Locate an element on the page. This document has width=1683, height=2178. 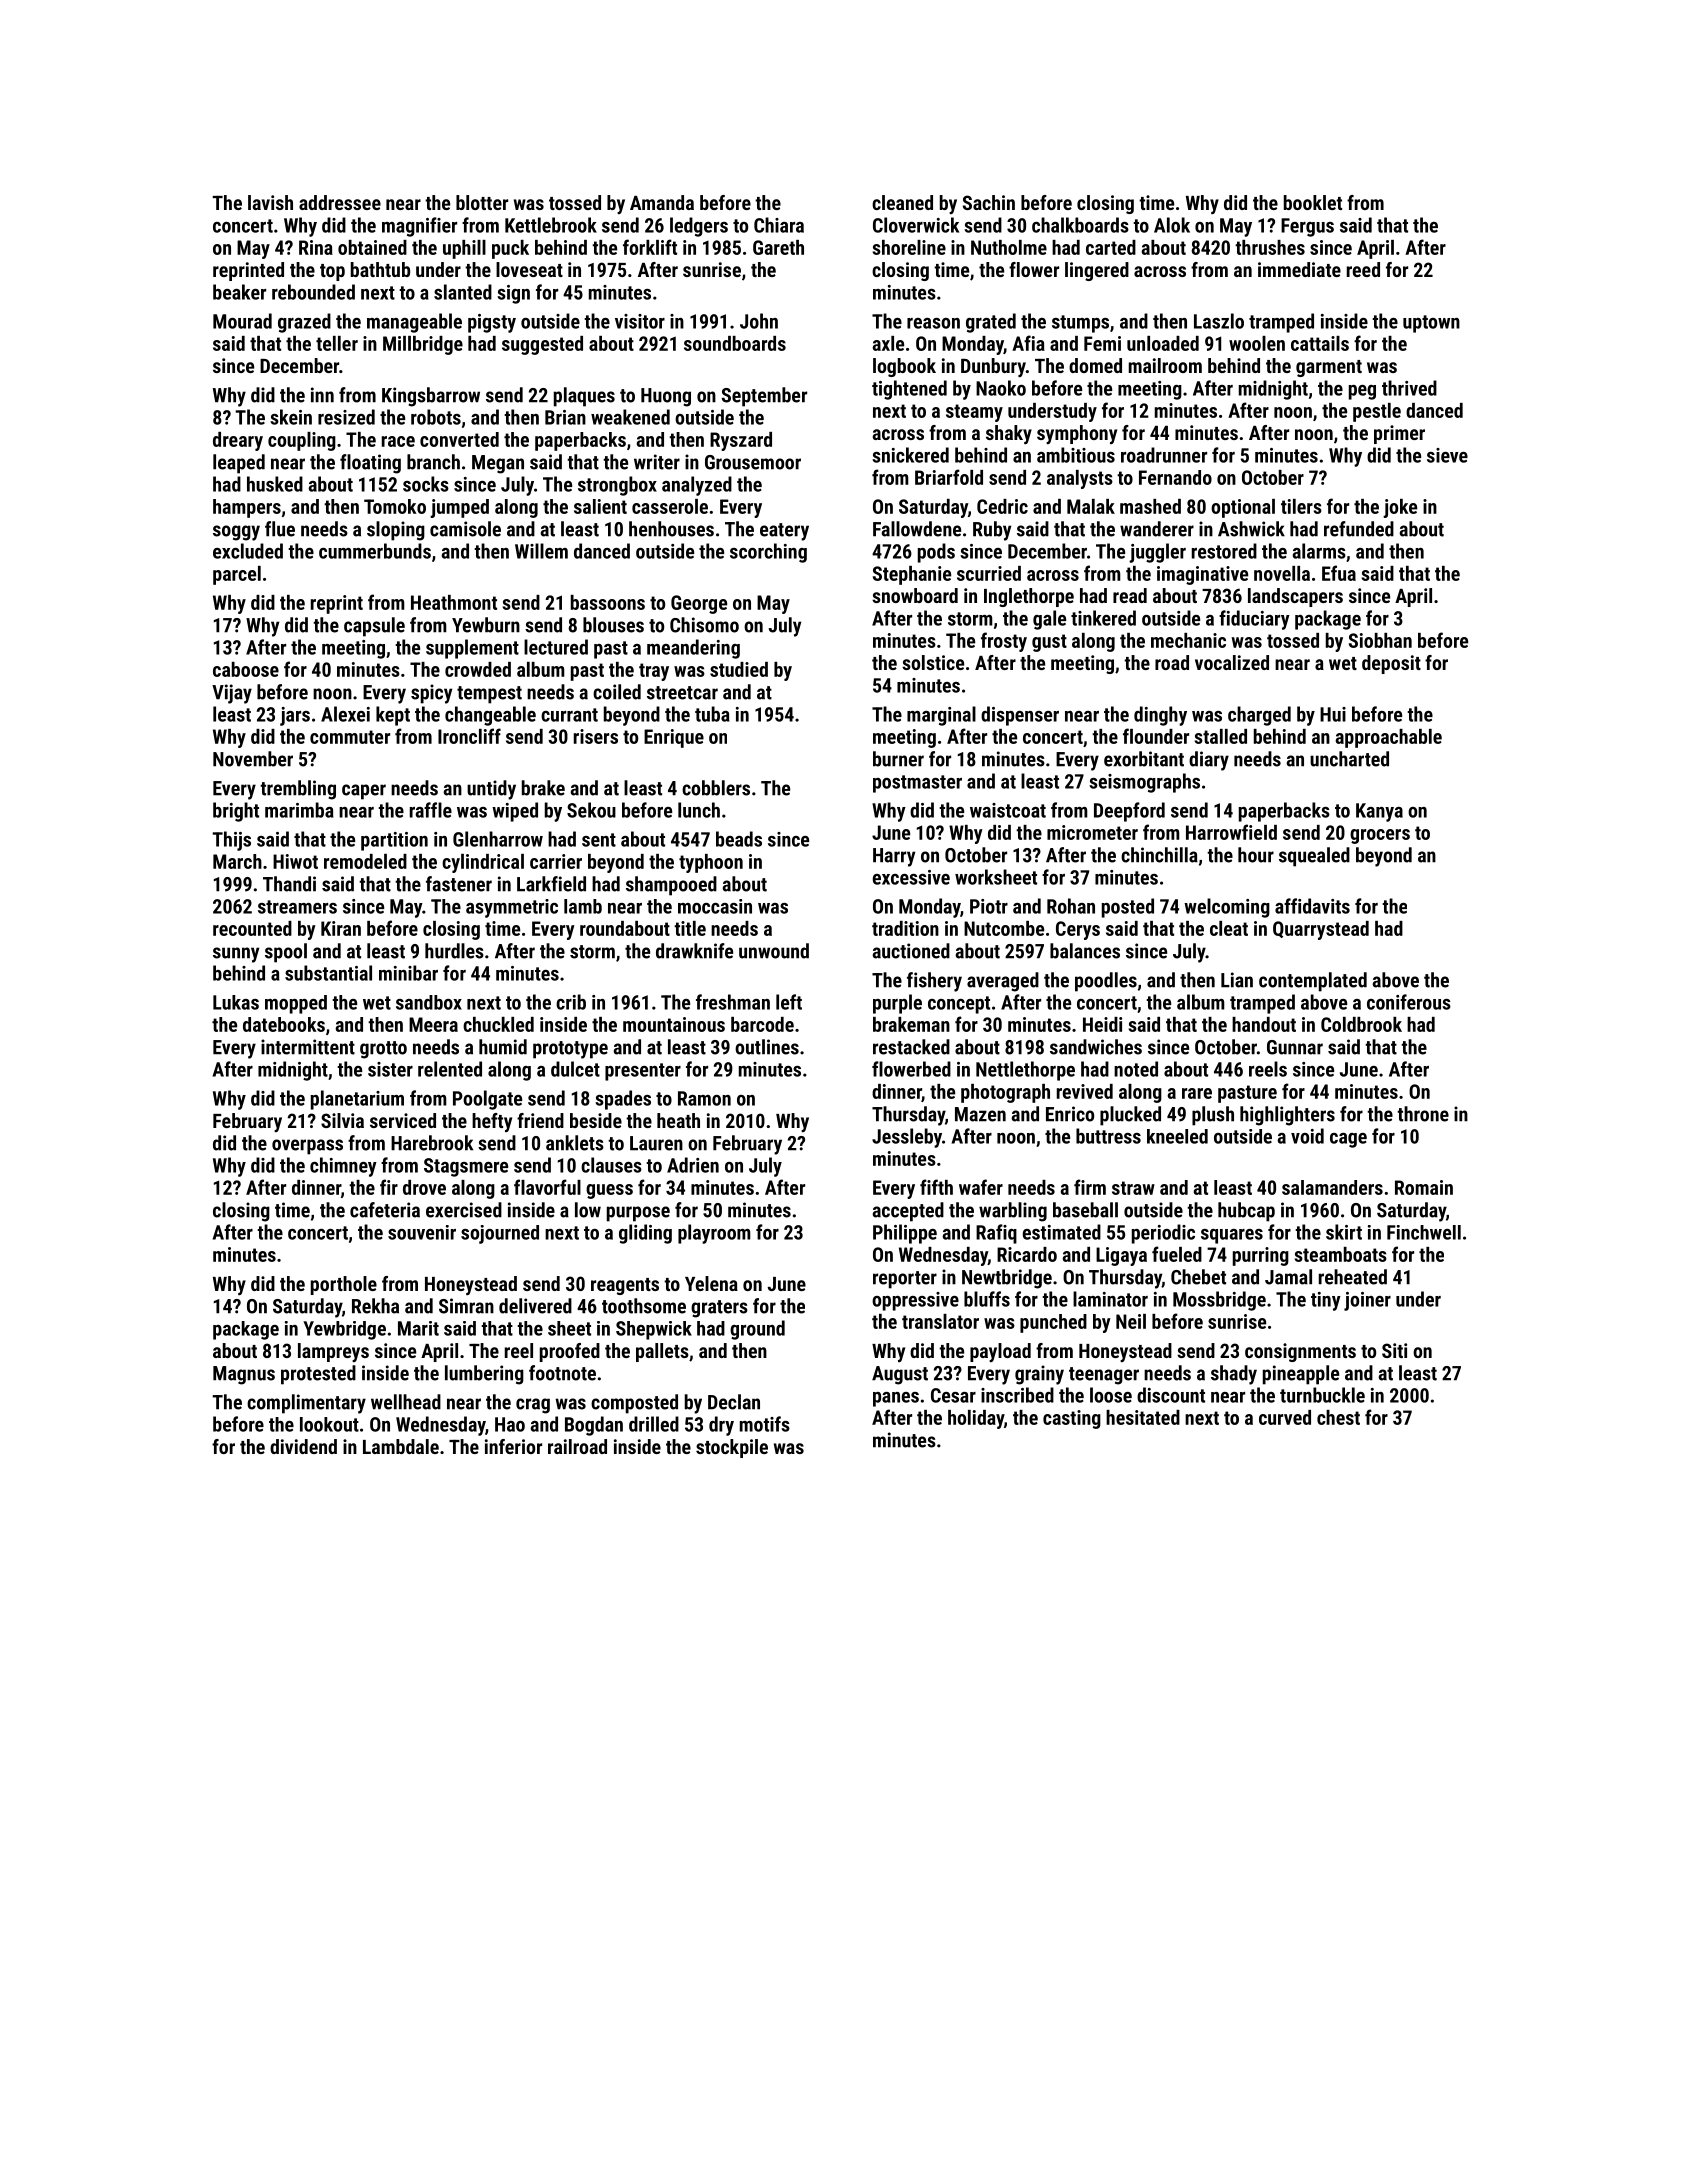
scurried is located at coordinates (989, 573).
